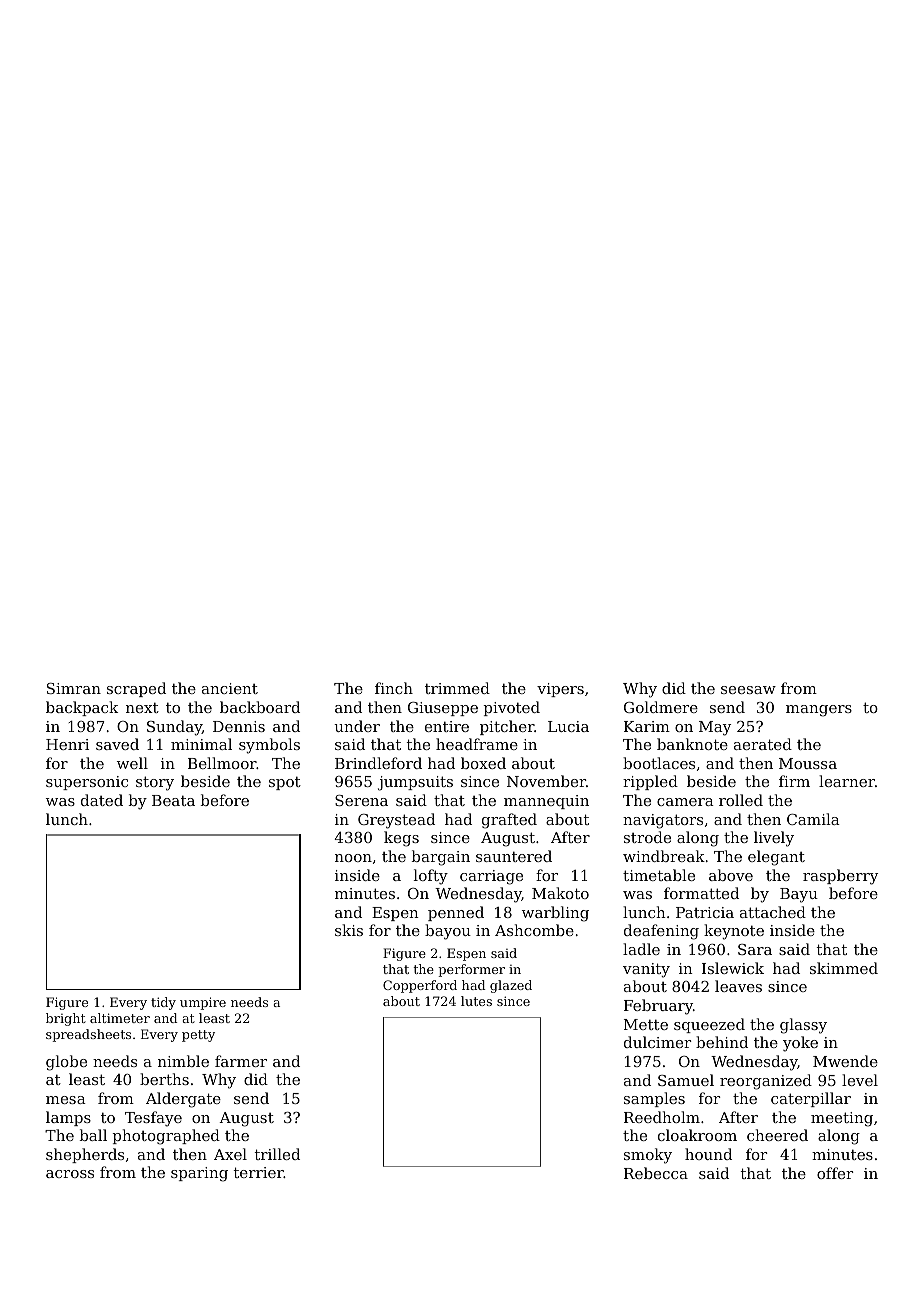 Image resolution: width=924 pixels, height=1308 pixels. I want to click on learner, so click(847, 781).
